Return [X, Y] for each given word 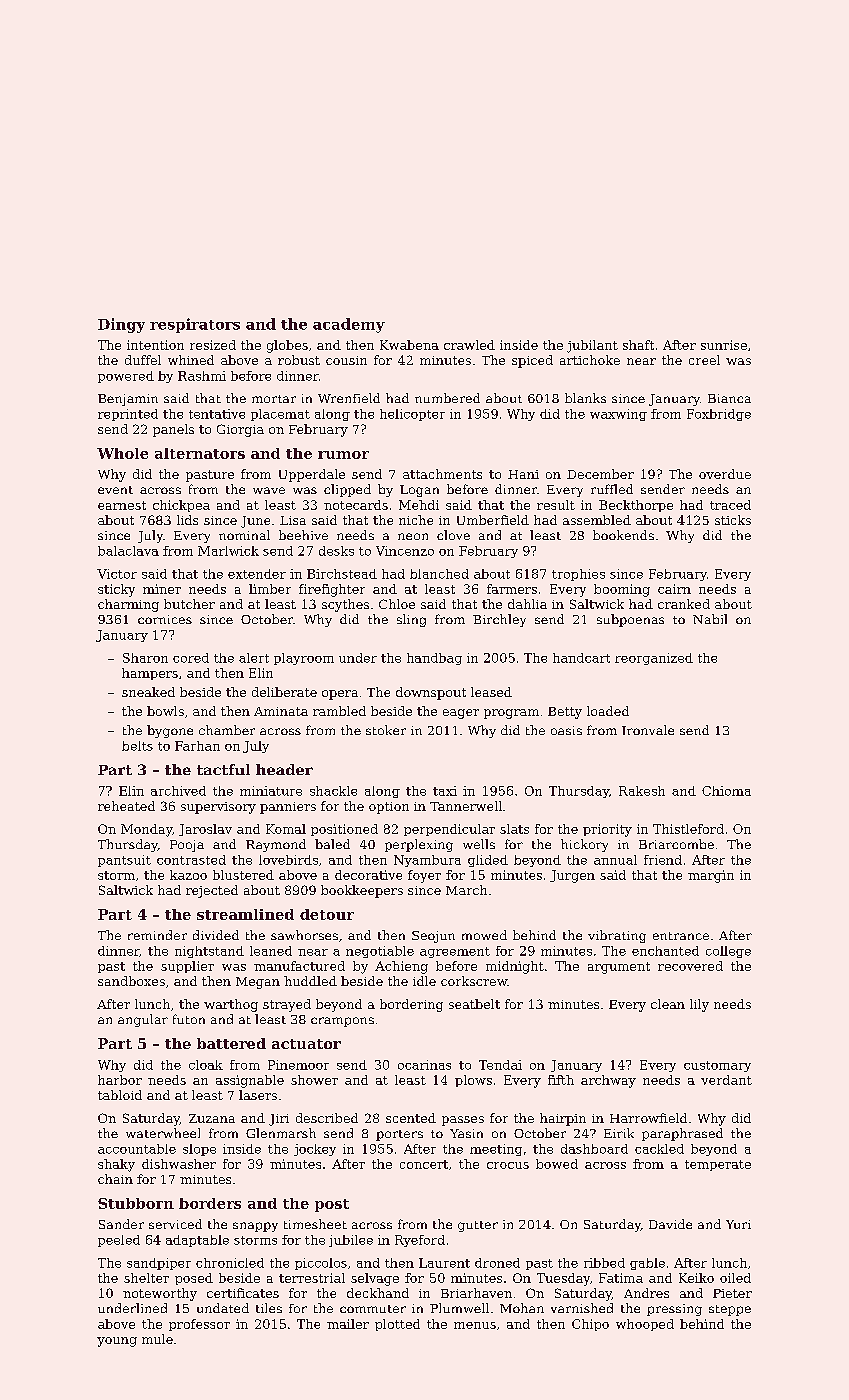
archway [608, 1081]
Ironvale [648, 730]
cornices [165, 619]
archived [178, 791]
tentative [217, 414]
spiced [532, 361]
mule [157, 1339]
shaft [638, 345]
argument [619, 968]
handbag [434, 659]
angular [143, 1020]
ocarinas [424, 1065]
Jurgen [572, 876]
